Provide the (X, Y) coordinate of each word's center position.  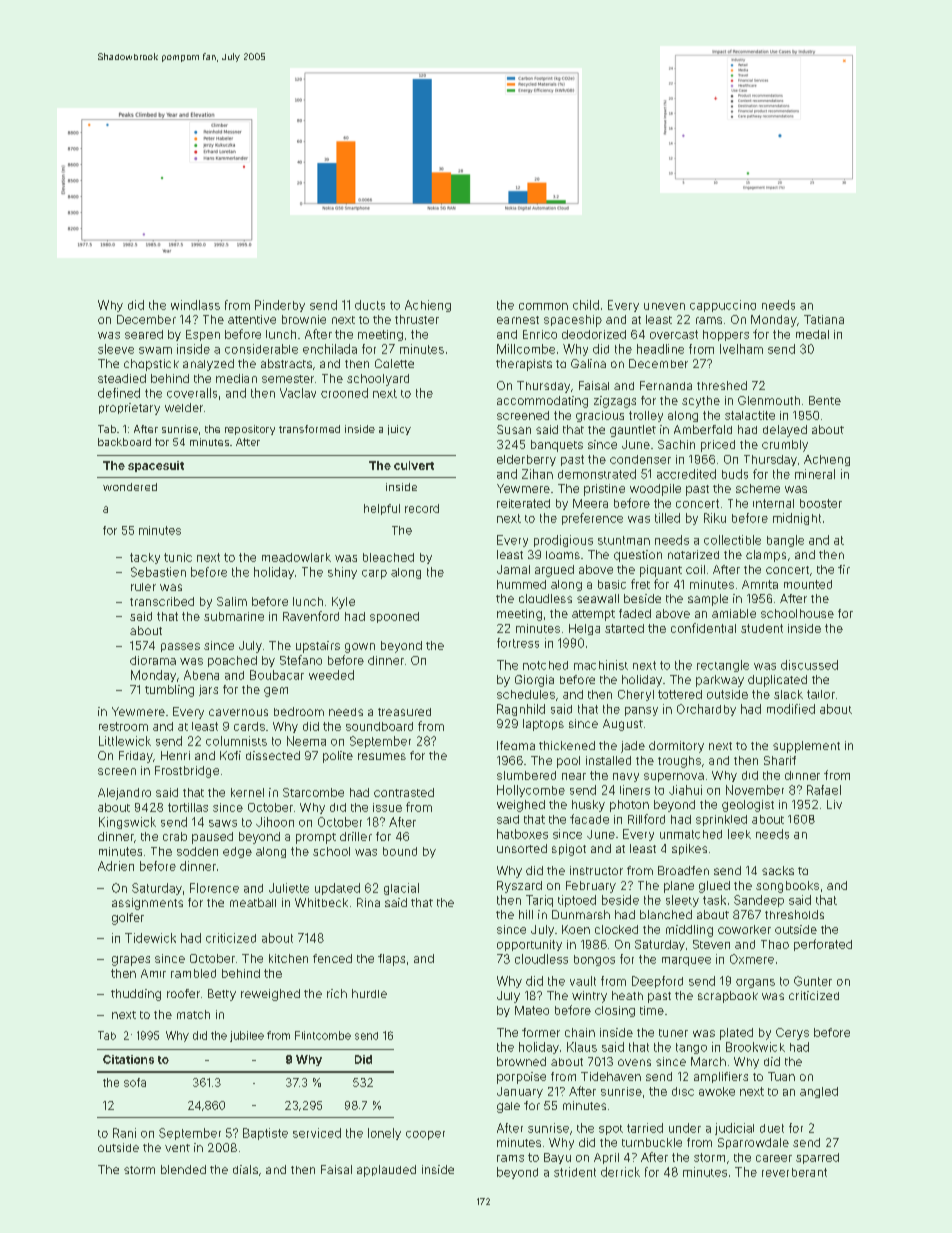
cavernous (238, 712)
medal (812, 334)
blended (183, 1169)
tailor (821, 694)
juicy (399, 430)
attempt (593, 615)
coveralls (192, 393)
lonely (384, 1134)
